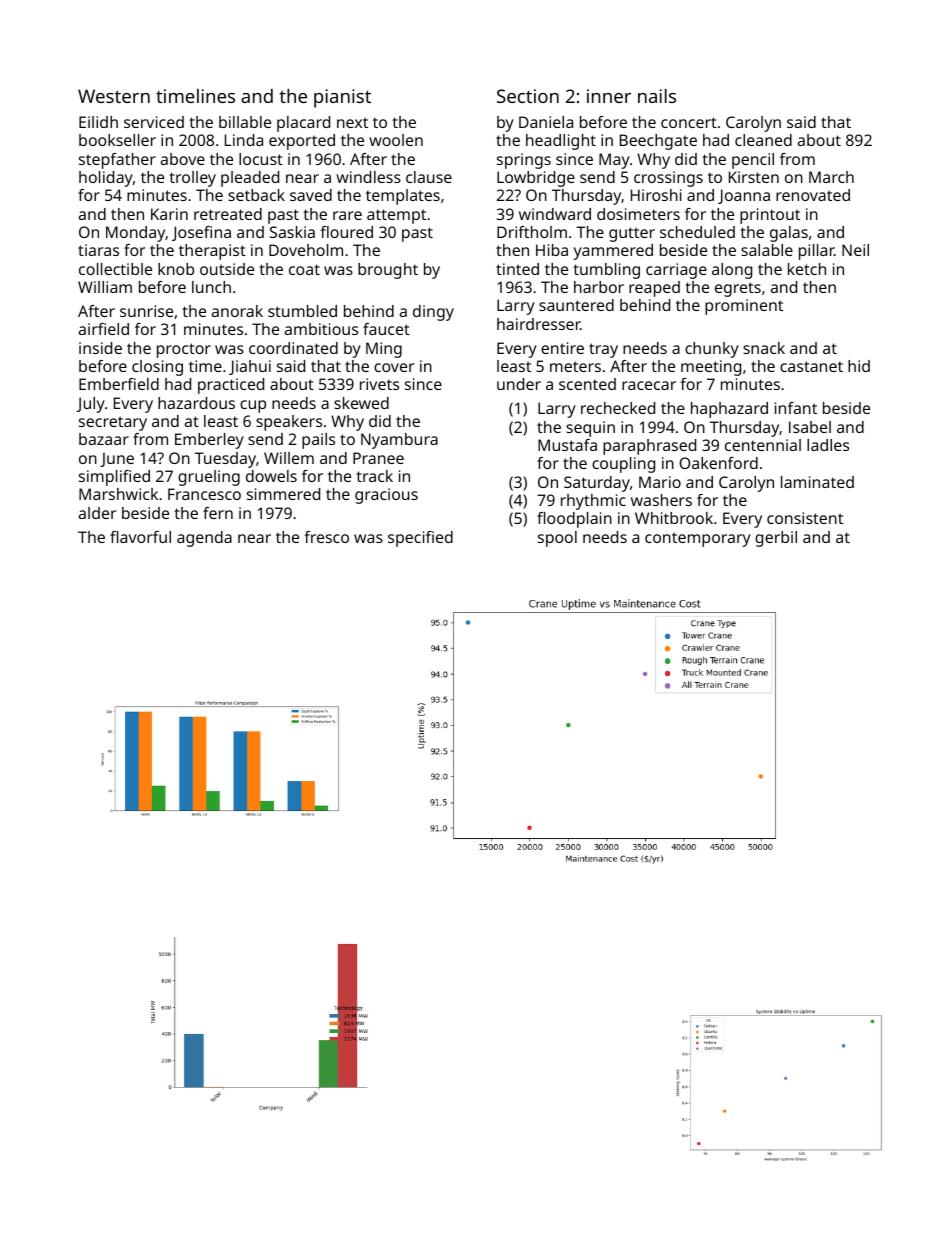  What do you see at coordinates (576, 305) in the document?
I see `sauntered` at bounding box center [576, 305].
